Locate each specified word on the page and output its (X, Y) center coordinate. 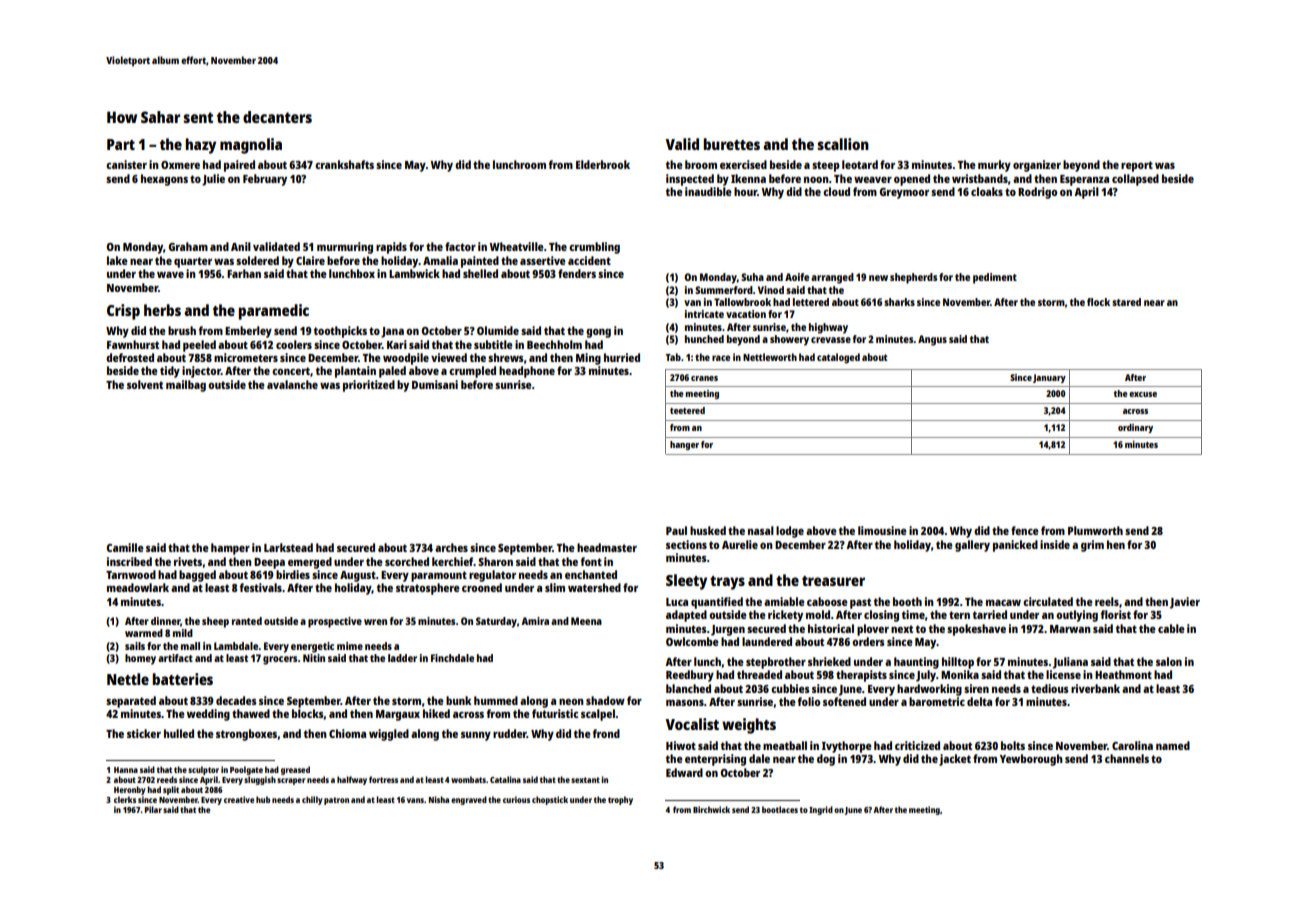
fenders (577, 273)
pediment (995, 278)
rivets (188, 561)
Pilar (153, 809)
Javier (1185, 603)
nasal (761, 530)
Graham (188, 246)
